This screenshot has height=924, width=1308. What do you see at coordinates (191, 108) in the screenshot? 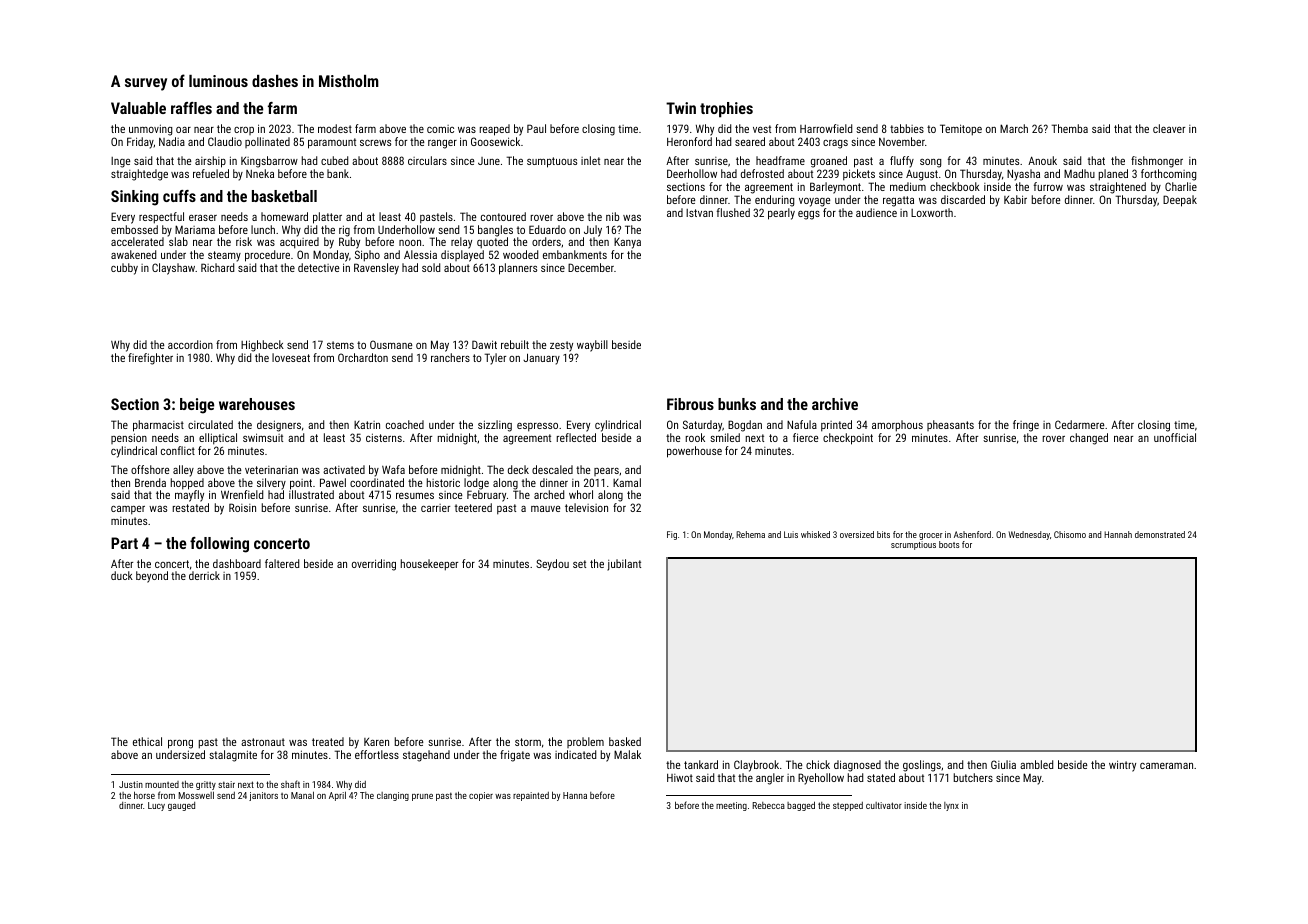
I see `raffles` at bounding box center [191, 108].
